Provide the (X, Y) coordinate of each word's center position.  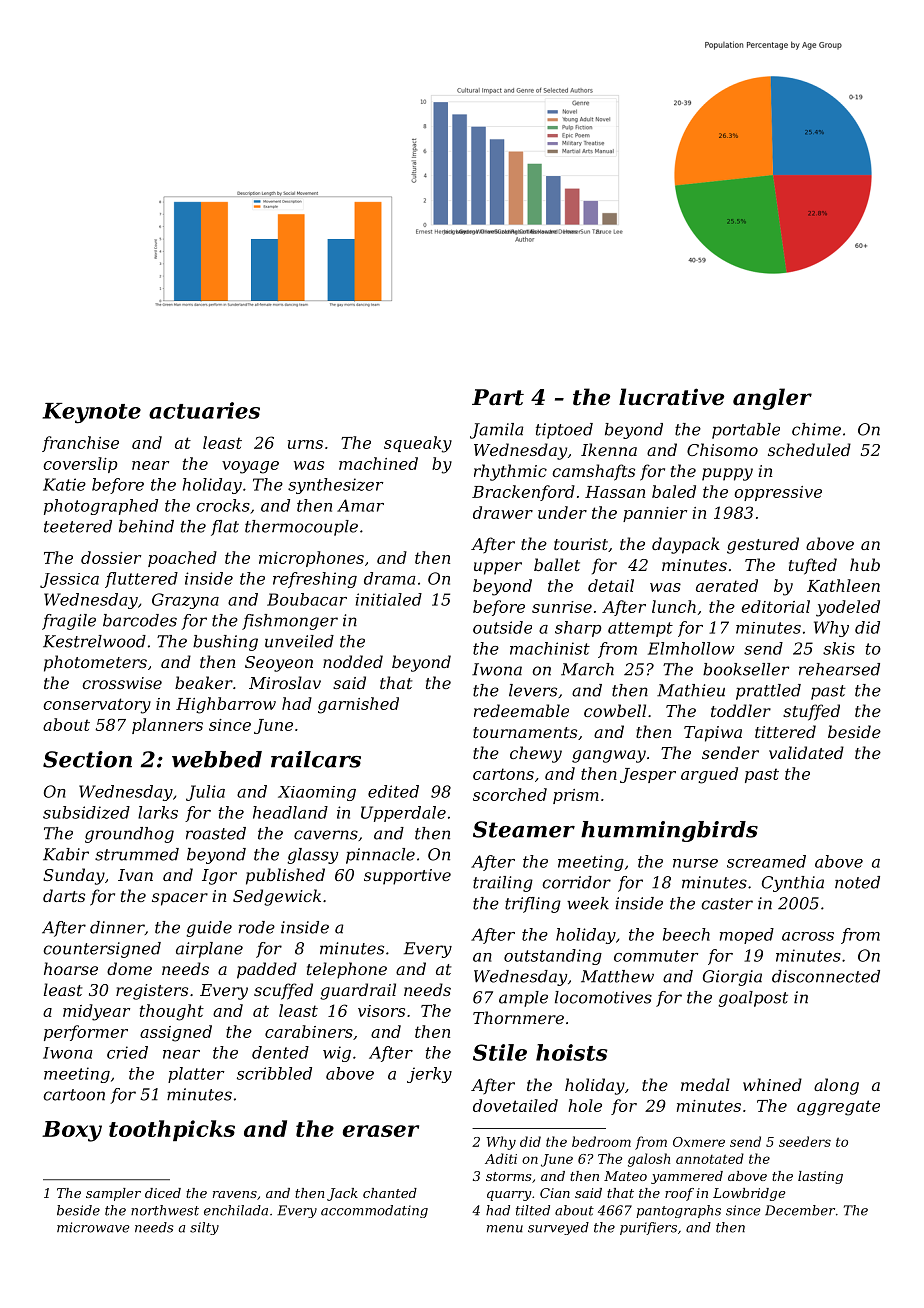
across (808, 936)
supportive (407, 877)
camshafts (593, 472)
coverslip (80, 465)
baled (674, 491)
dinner (117, 928)
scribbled (274, 1073)
